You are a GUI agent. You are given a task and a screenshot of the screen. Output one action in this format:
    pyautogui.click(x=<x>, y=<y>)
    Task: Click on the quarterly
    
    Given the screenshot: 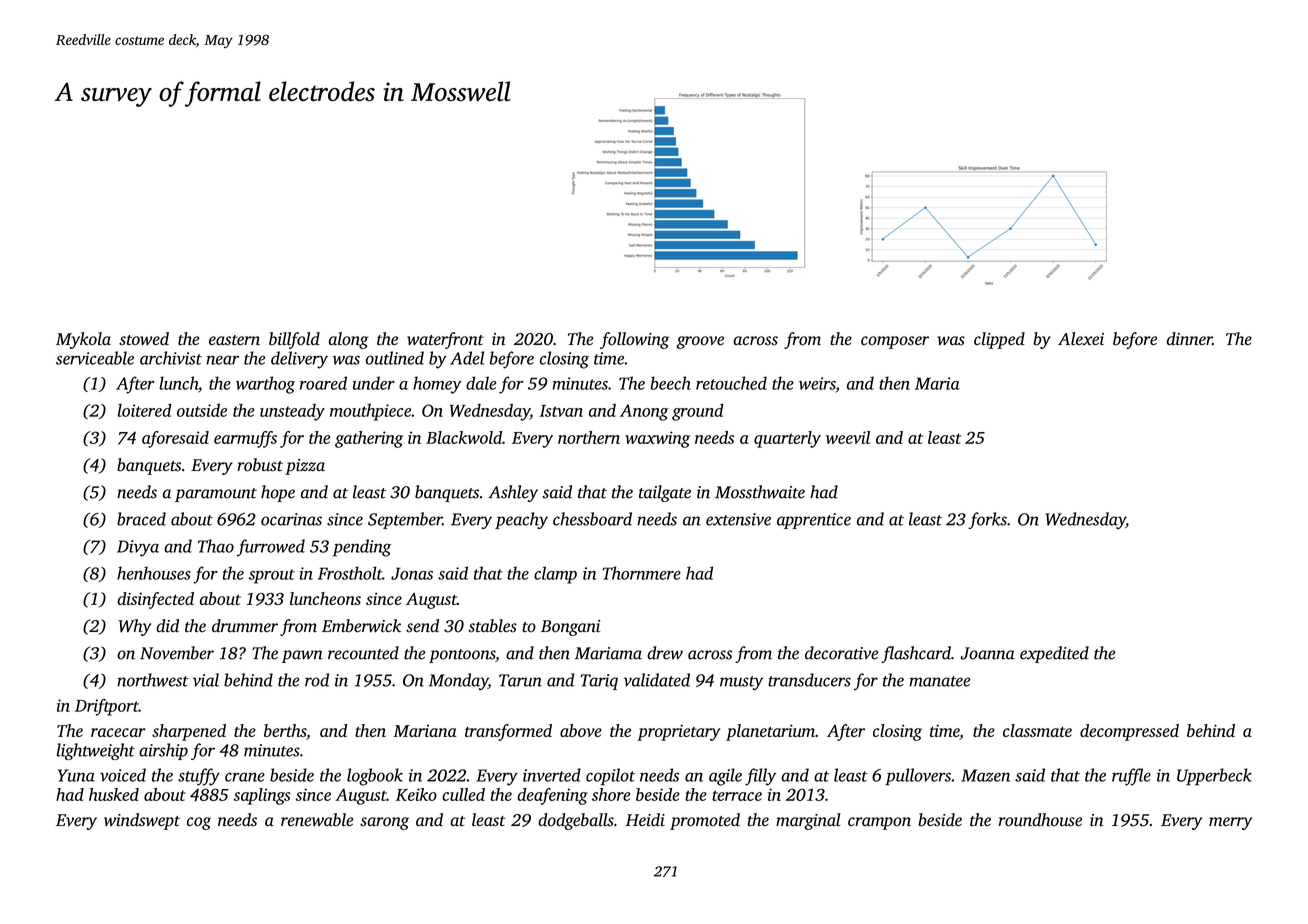 What is the action you would take?
    pyautogui.click(x=787, y=439)
